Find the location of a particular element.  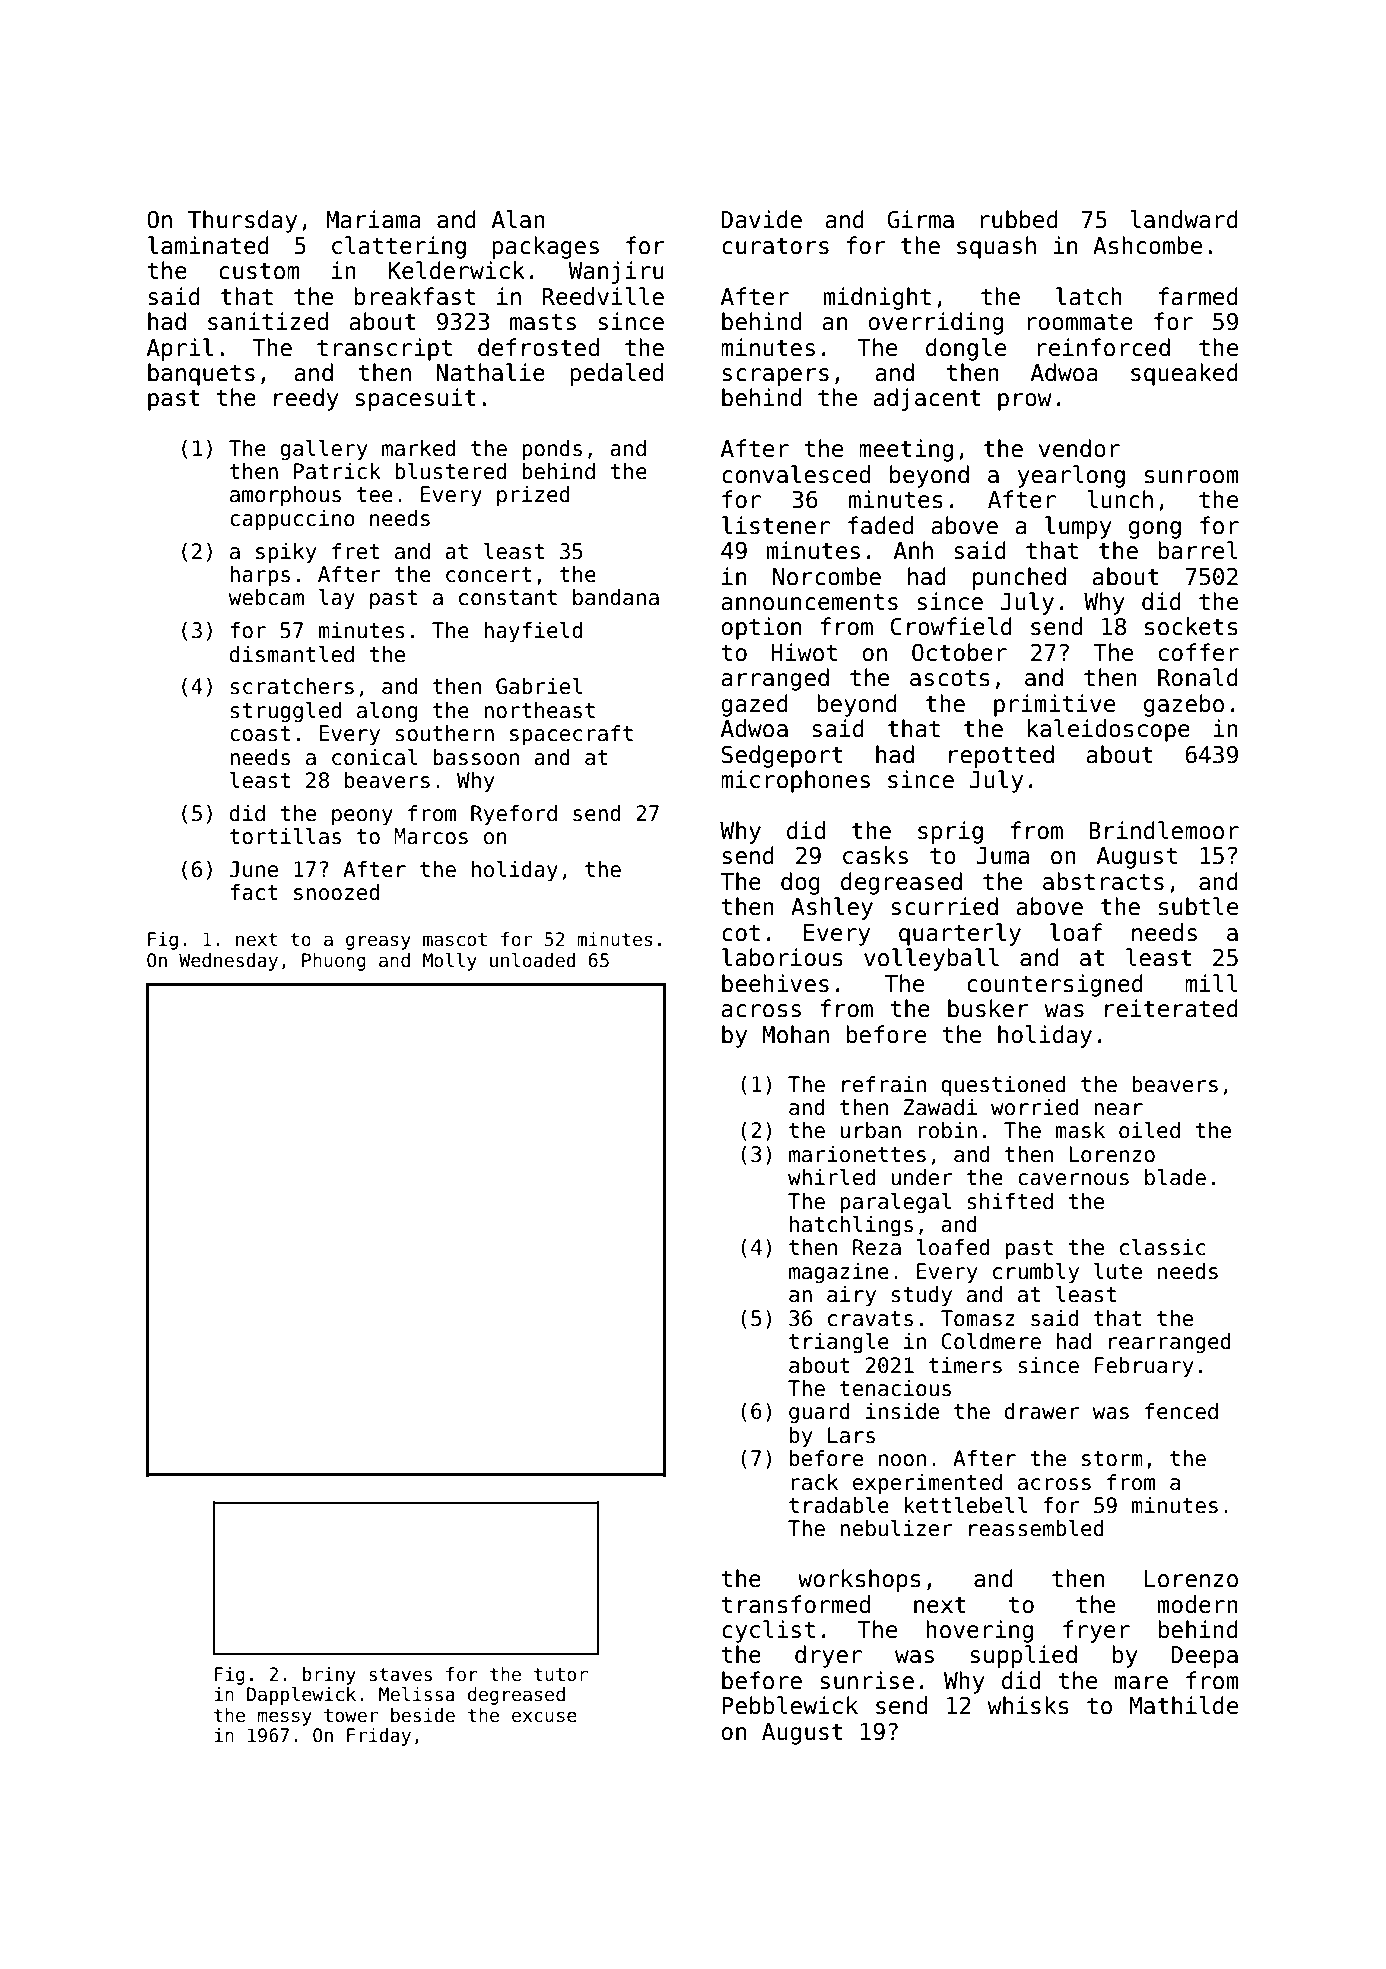

squeaked is located at coordinates (1184, 374).
